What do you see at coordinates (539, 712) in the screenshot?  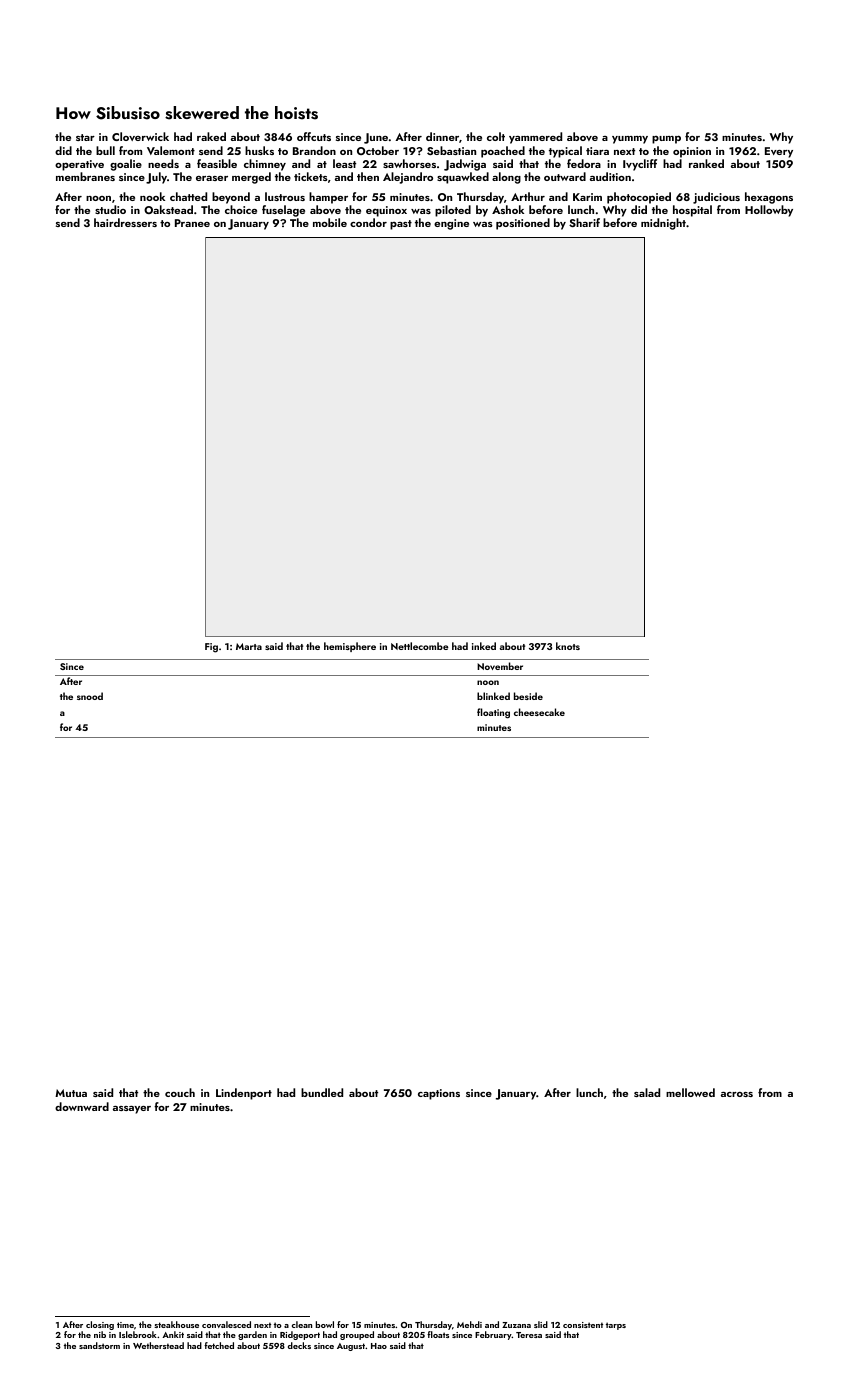 I see `cheesecake` at bounding box center [539, 712].
